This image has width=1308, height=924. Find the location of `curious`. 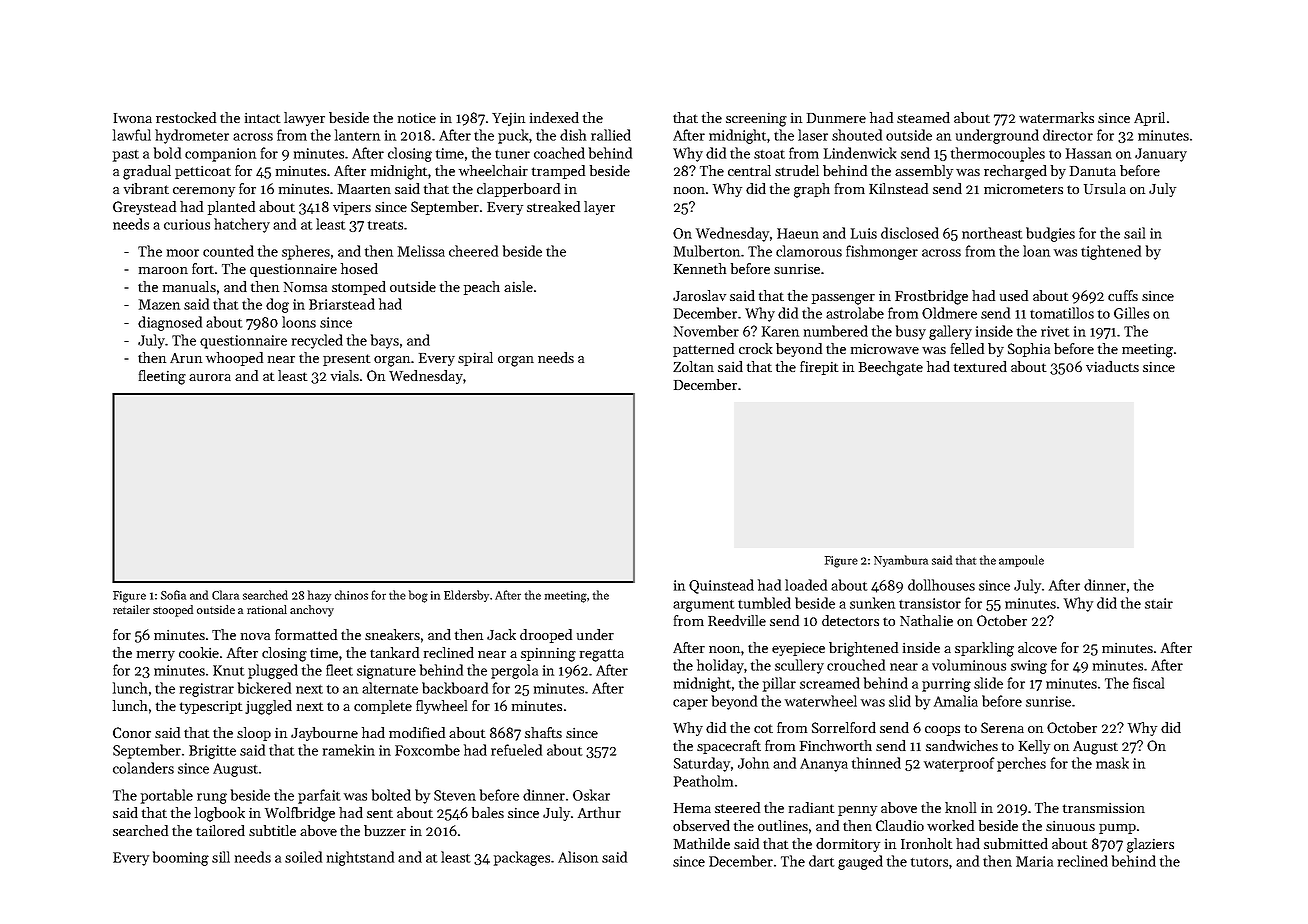

curious is located at coordinates (187, 224).
